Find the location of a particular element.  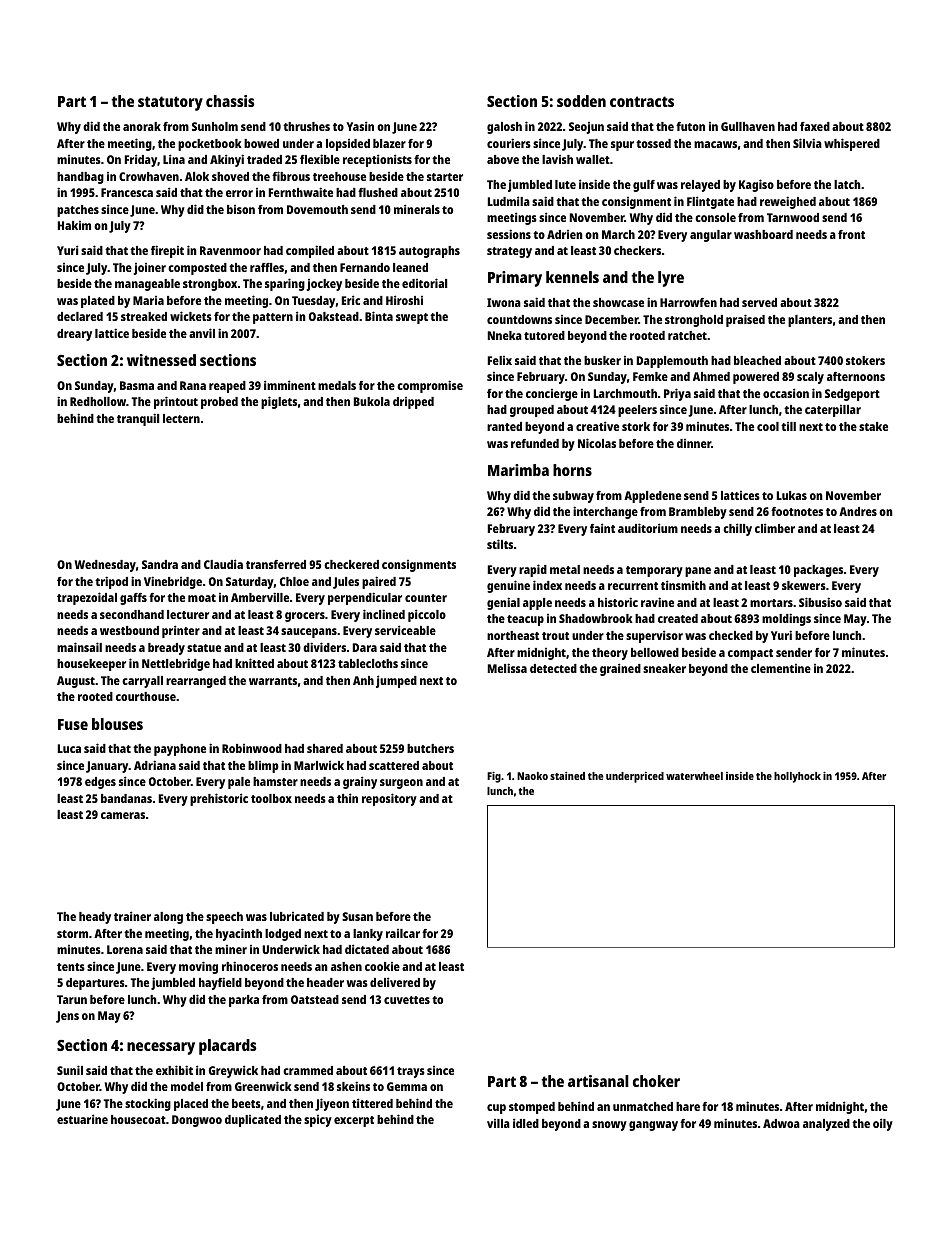

Harrowfen is located at coordinates (688, 302).
